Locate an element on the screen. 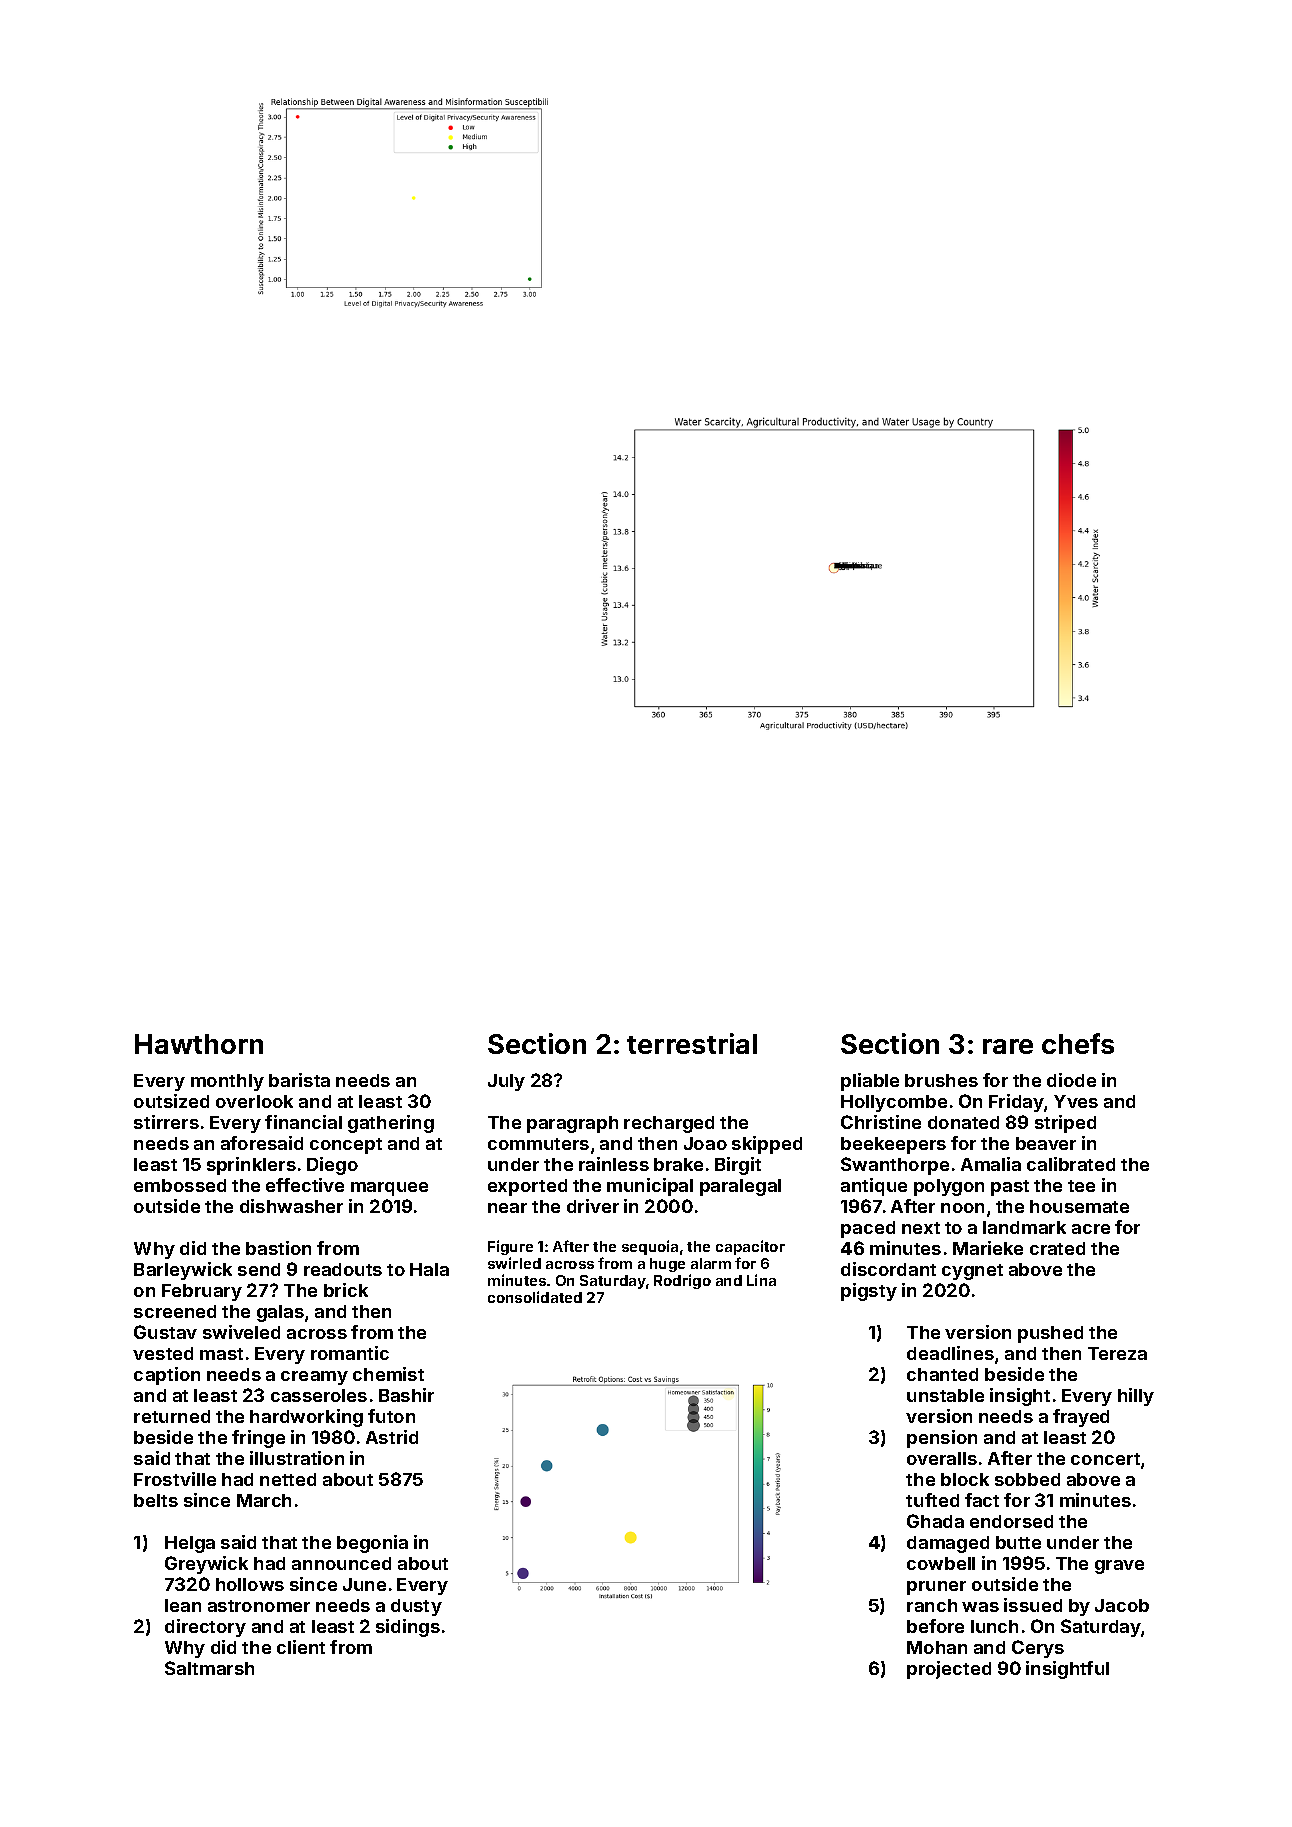 The image size is (1292, 1827). Bashir is located at coordinates (406, 1395).
